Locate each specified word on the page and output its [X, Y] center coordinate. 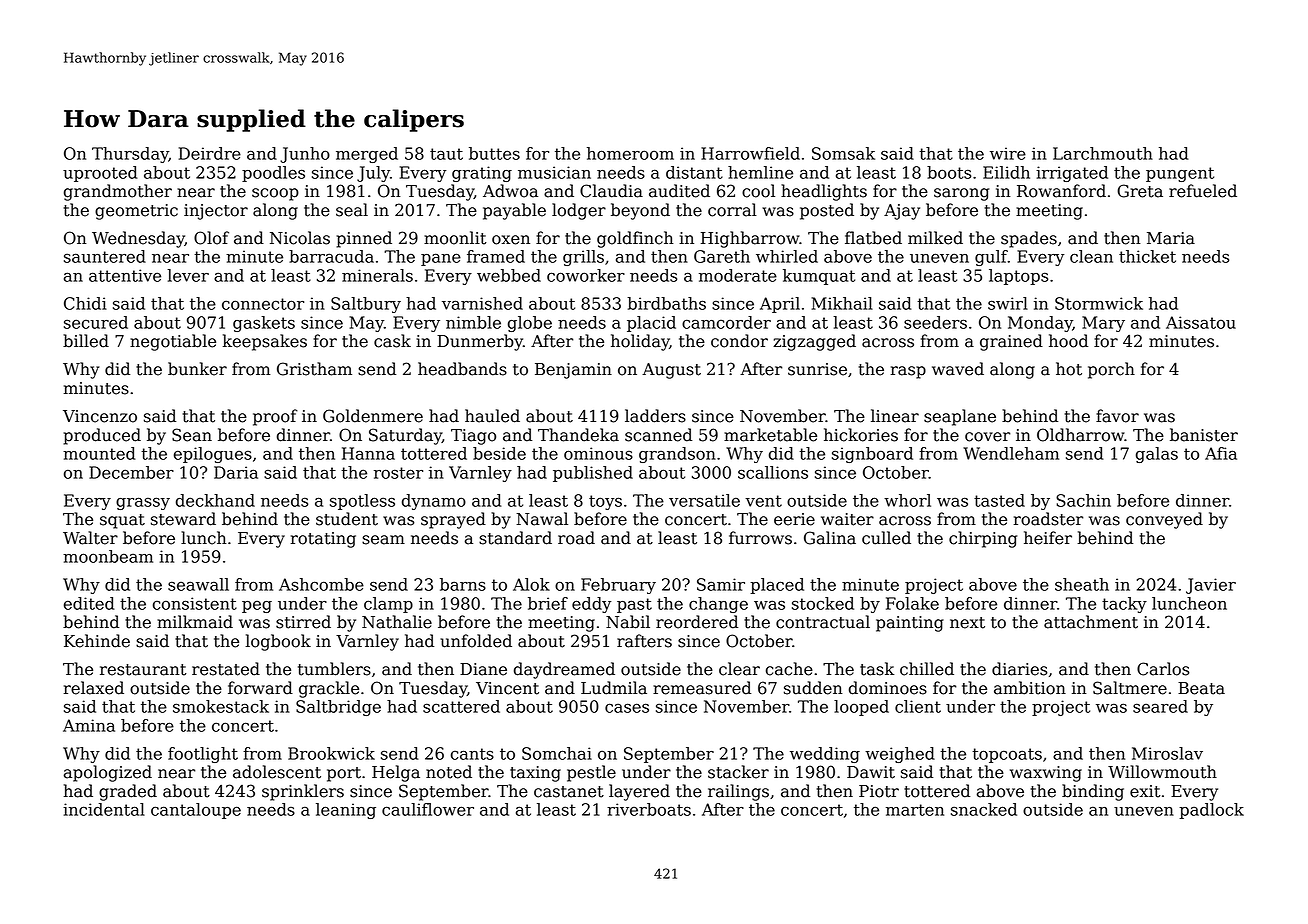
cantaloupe [196, 811]
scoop [275, 194]
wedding [825, 755]
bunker [197, 369]
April [780, 305]
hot [1069, 369]
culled [886, 538]
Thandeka [578, 435]
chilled [927, 669]
